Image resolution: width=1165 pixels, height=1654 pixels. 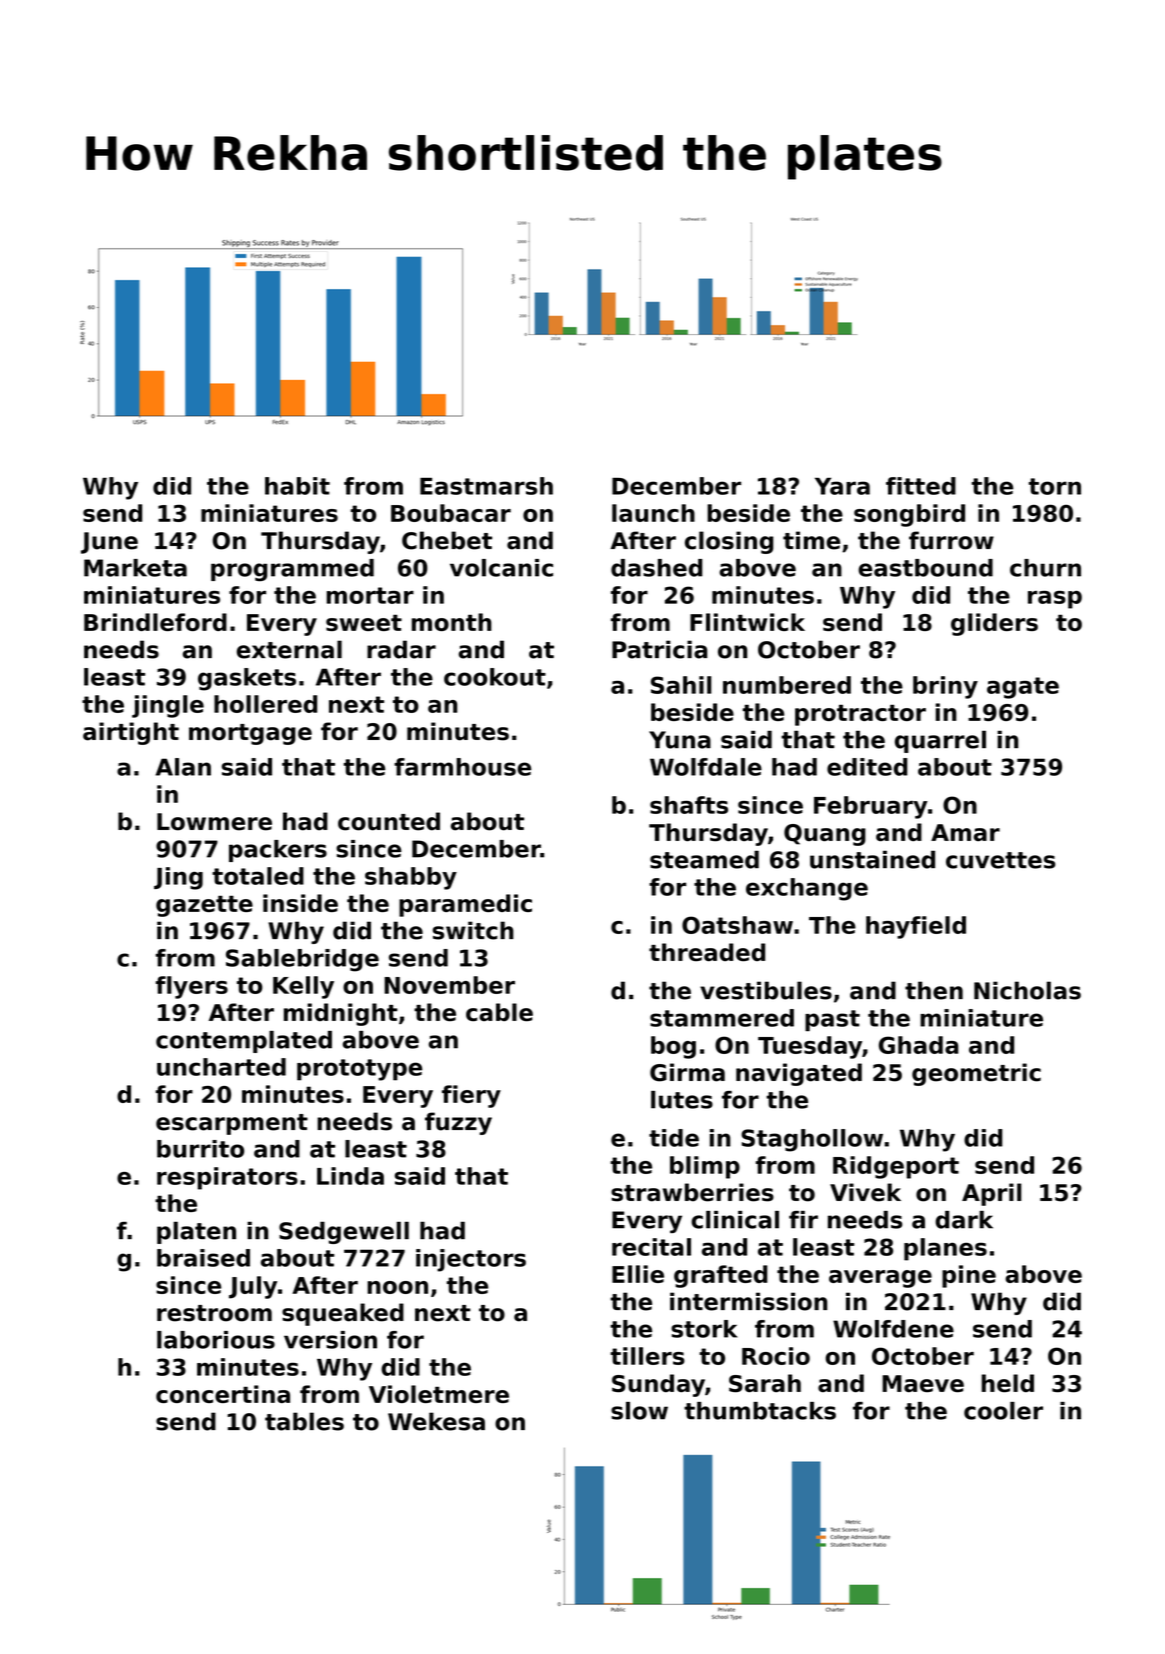 I want to click on tables, so click(x=304, y=1421).
